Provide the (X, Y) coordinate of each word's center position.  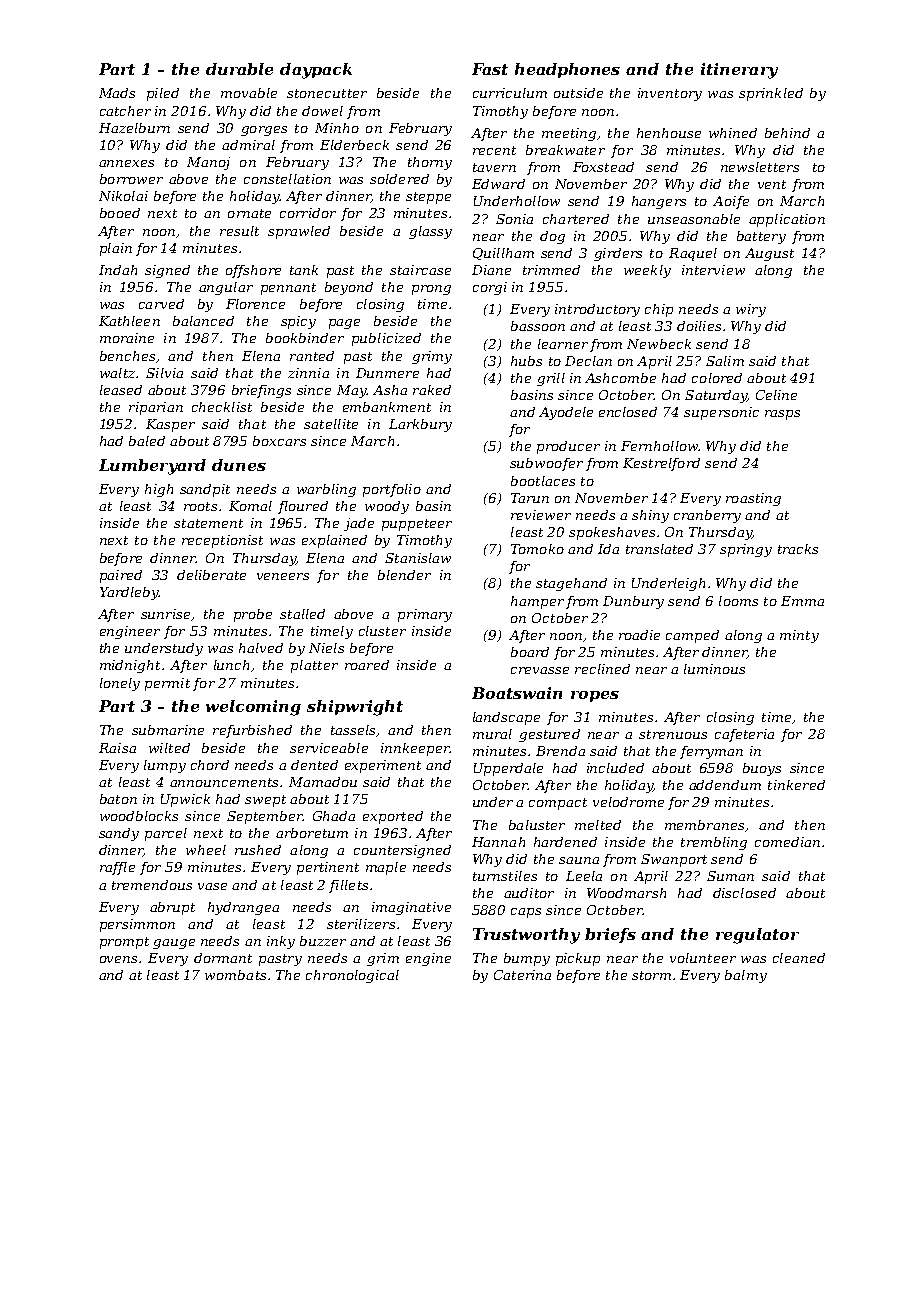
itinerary (739, 71)
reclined (602, 669)
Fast (490, 69)
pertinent (328, 868)
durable (239, 69)
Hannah (498, 842)
